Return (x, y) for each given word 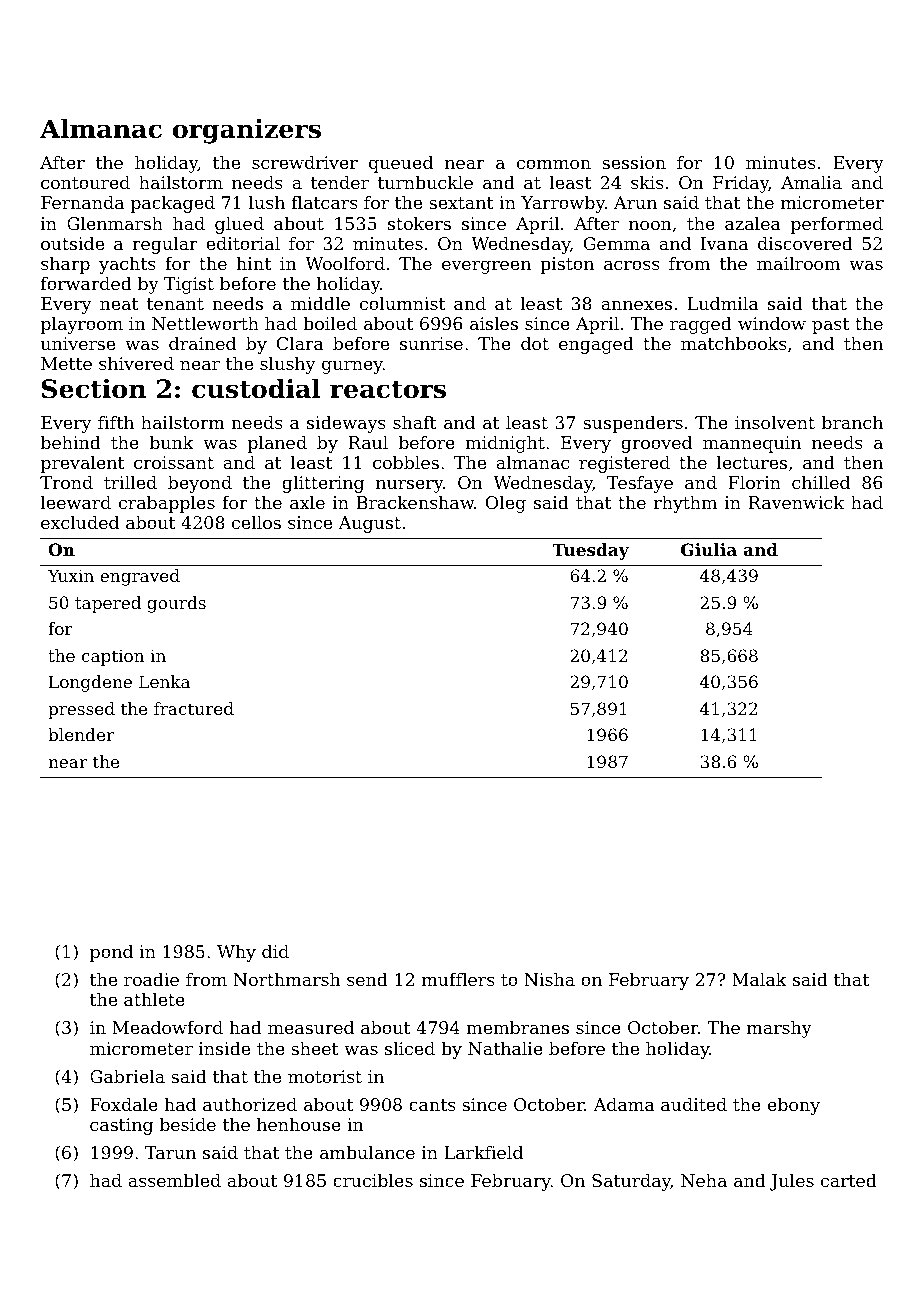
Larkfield (483, 1152)
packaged (173, 204)
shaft (415, 422)
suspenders (633, 424)
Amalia (811, 182)
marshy (779, 1029)
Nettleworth (205, 323)
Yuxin (71, 575)
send (367, 979)
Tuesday (590, 551)
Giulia (709, 549)
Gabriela (127, 1076)
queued (401, 164)
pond (111, 953)
